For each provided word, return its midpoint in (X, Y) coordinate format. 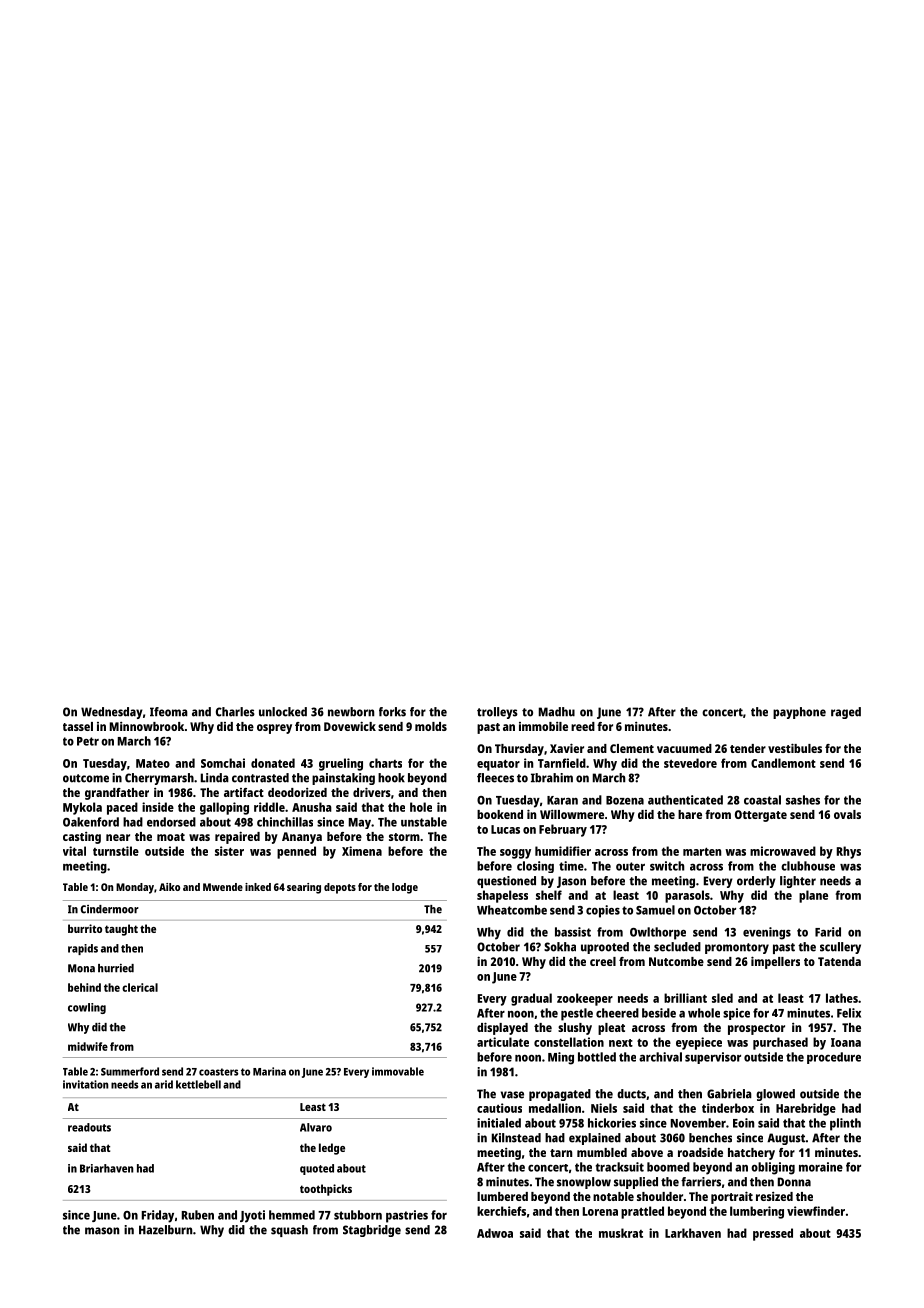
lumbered (502, 1196)
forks (392, 712)
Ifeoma (169, 712)
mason (102, 1231)
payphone (799, 713)
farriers (701, 1182)
